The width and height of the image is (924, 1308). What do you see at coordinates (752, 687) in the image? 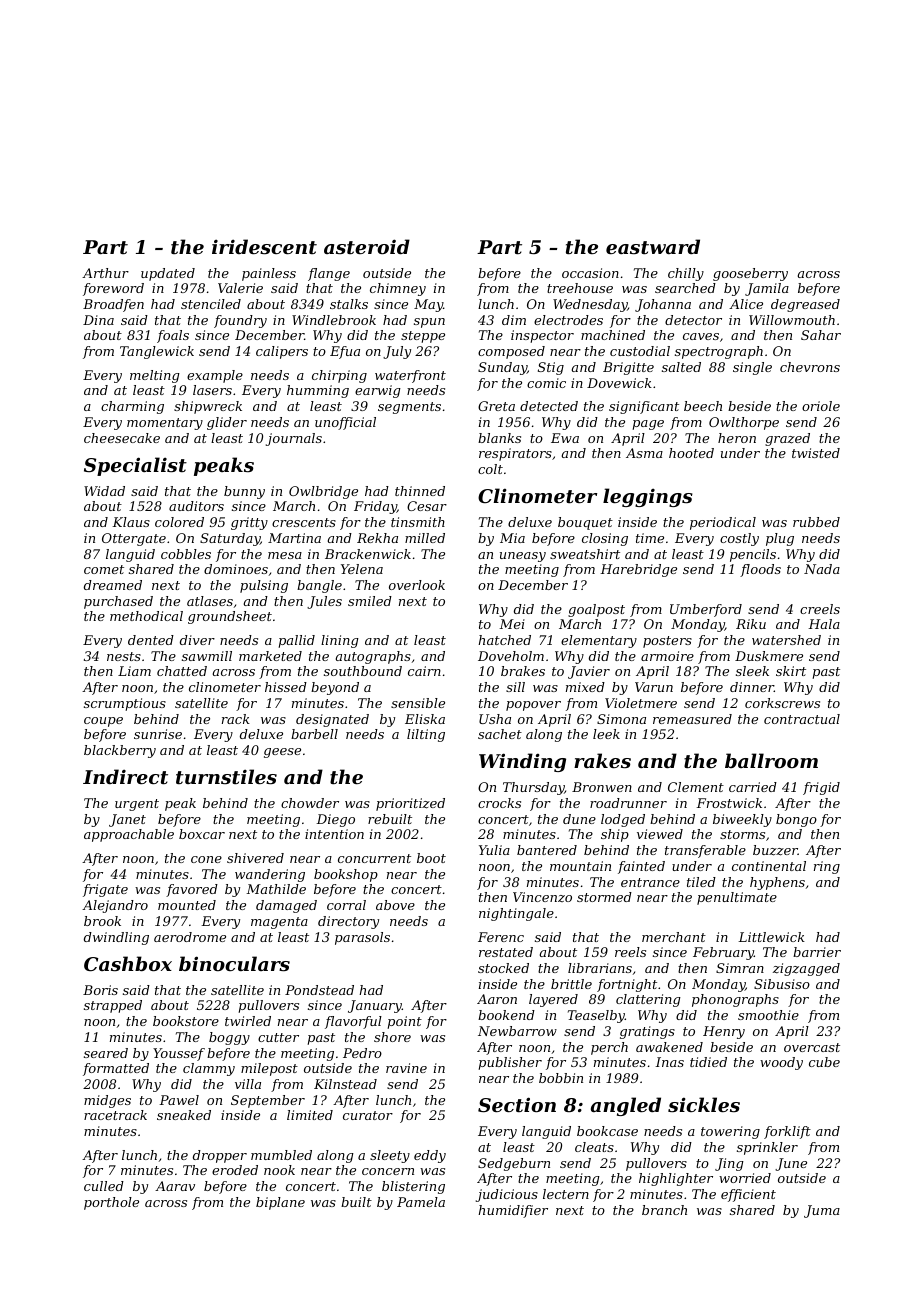
I see `dinner` at bounding box center [752, 687].
